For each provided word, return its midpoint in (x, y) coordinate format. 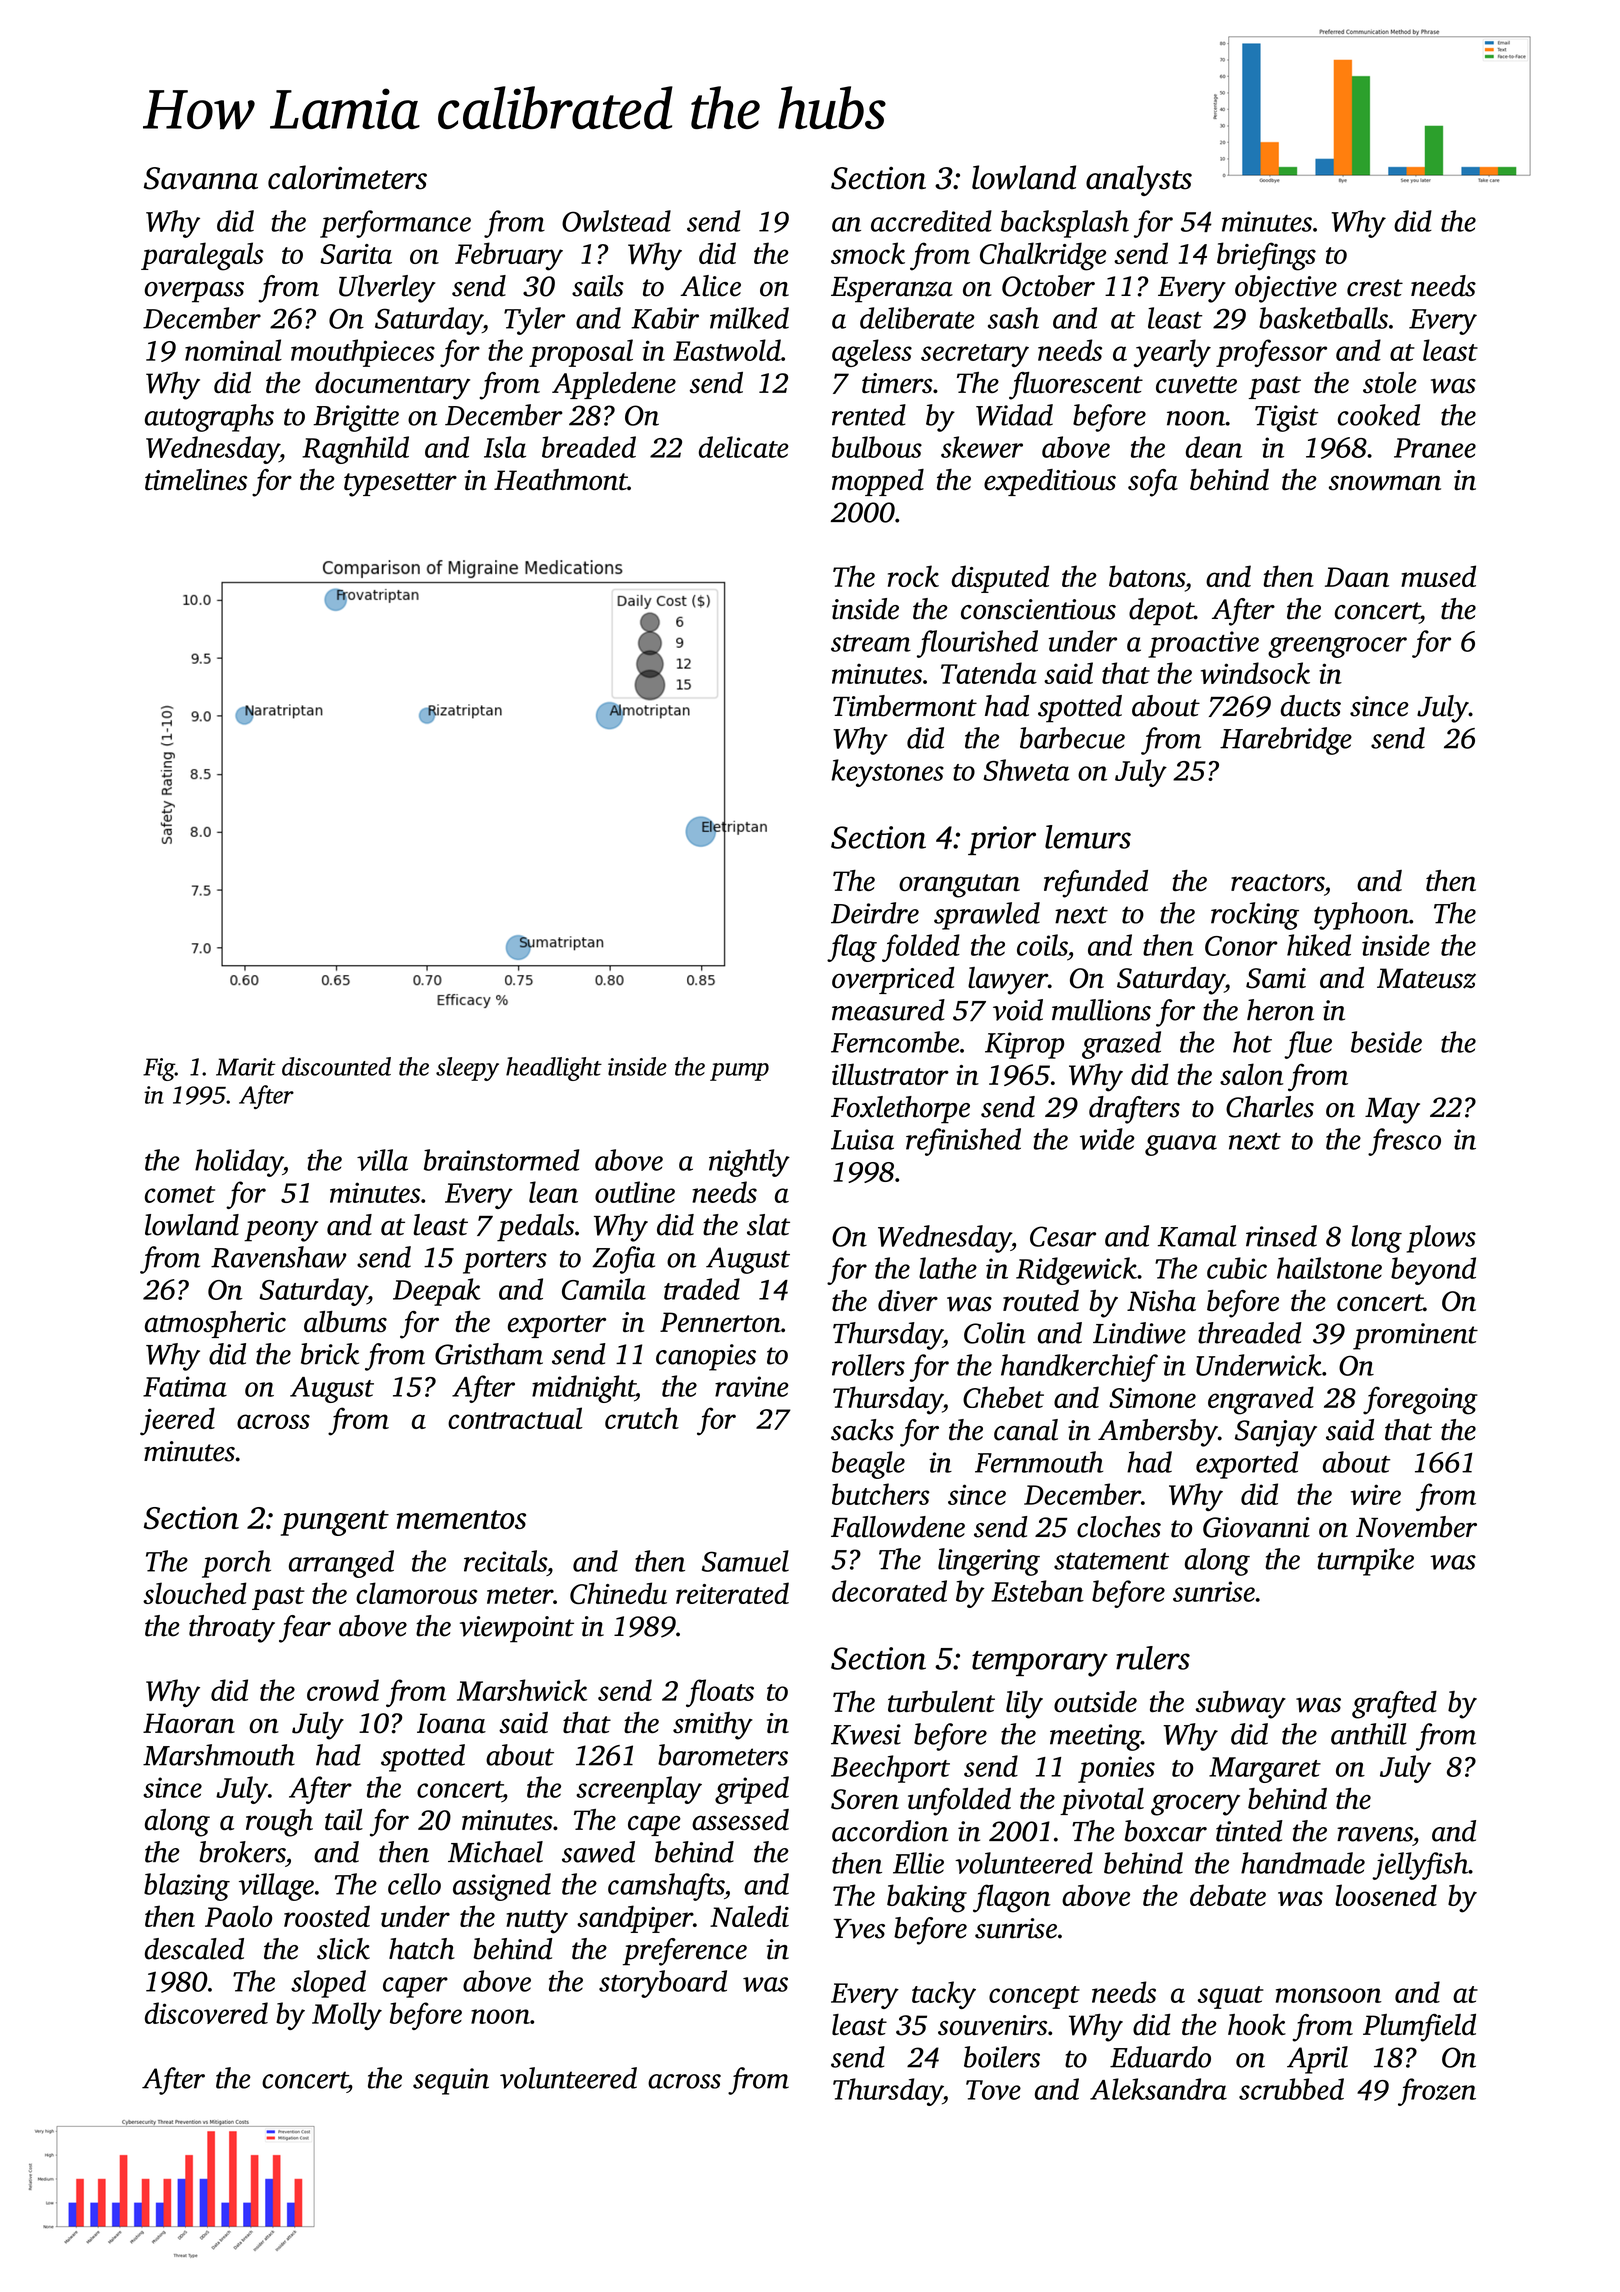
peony (281, 1231)
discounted (336, 1066)
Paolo (238, 1916)
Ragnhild (355, 450)
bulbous (877, 447)
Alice (710, 286)
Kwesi (866, 1734)
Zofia (623, 1260)
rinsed (1281, 1236)
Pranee (1435, 448)
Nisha (1161, 1301)
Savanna (201, 178)
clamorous (417, 1593)
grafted (1394, 1705)
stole (1390, 383)
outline (635, 1192)
